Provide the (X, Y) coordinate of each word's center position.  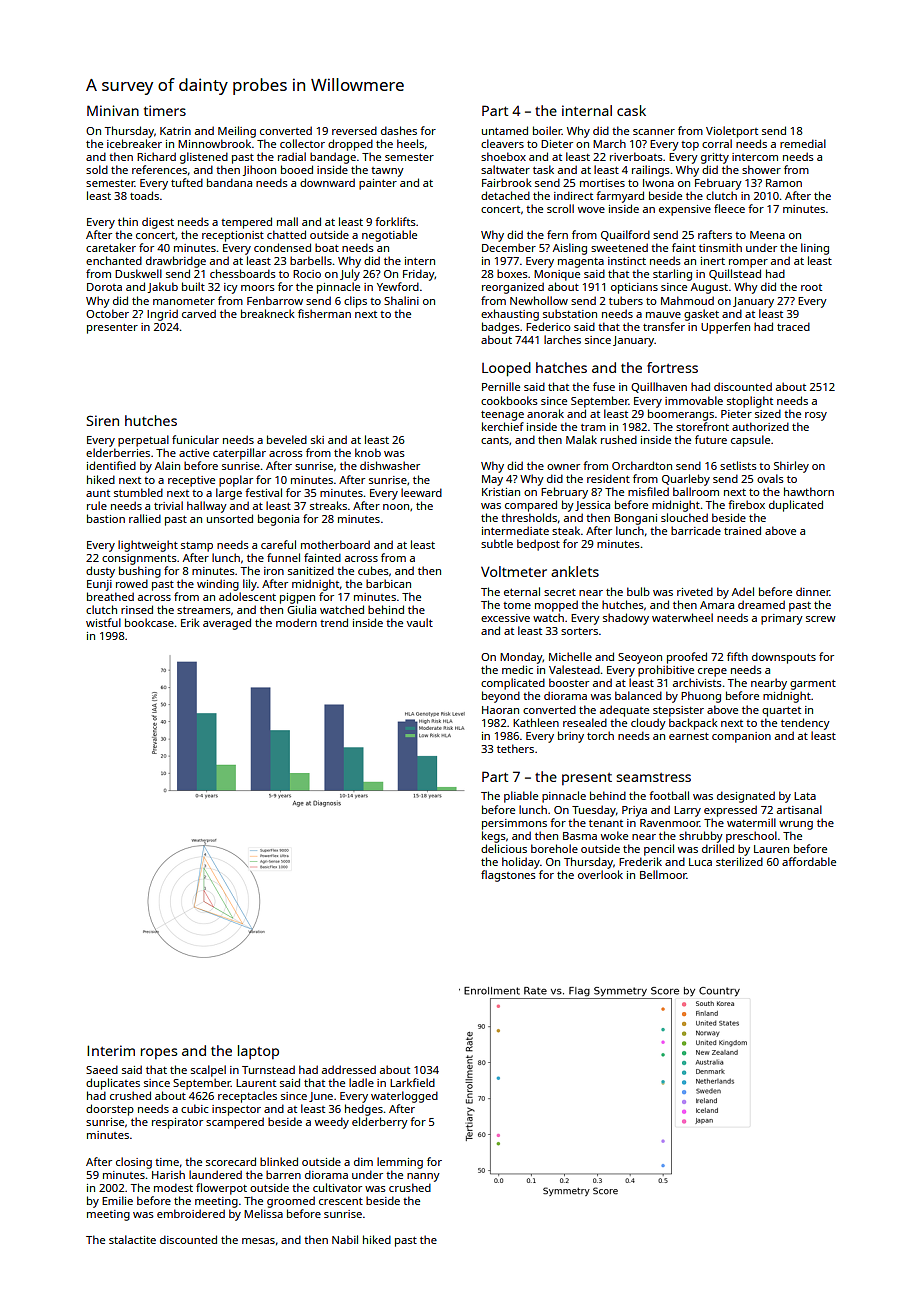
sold (97, 169)
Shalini (401, 300)
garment (813, 685)
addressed (349, 1069)
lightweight (148, 546)
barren (283, 1174)
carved (199, 313)
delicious (504, 848)
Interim (111, 1050)
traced (793, 326)
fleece (729, 208)
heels (410, 143)
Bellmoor (663, 874)
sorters (579, 631)
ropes (159, 1053)
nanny (423, 1177)
